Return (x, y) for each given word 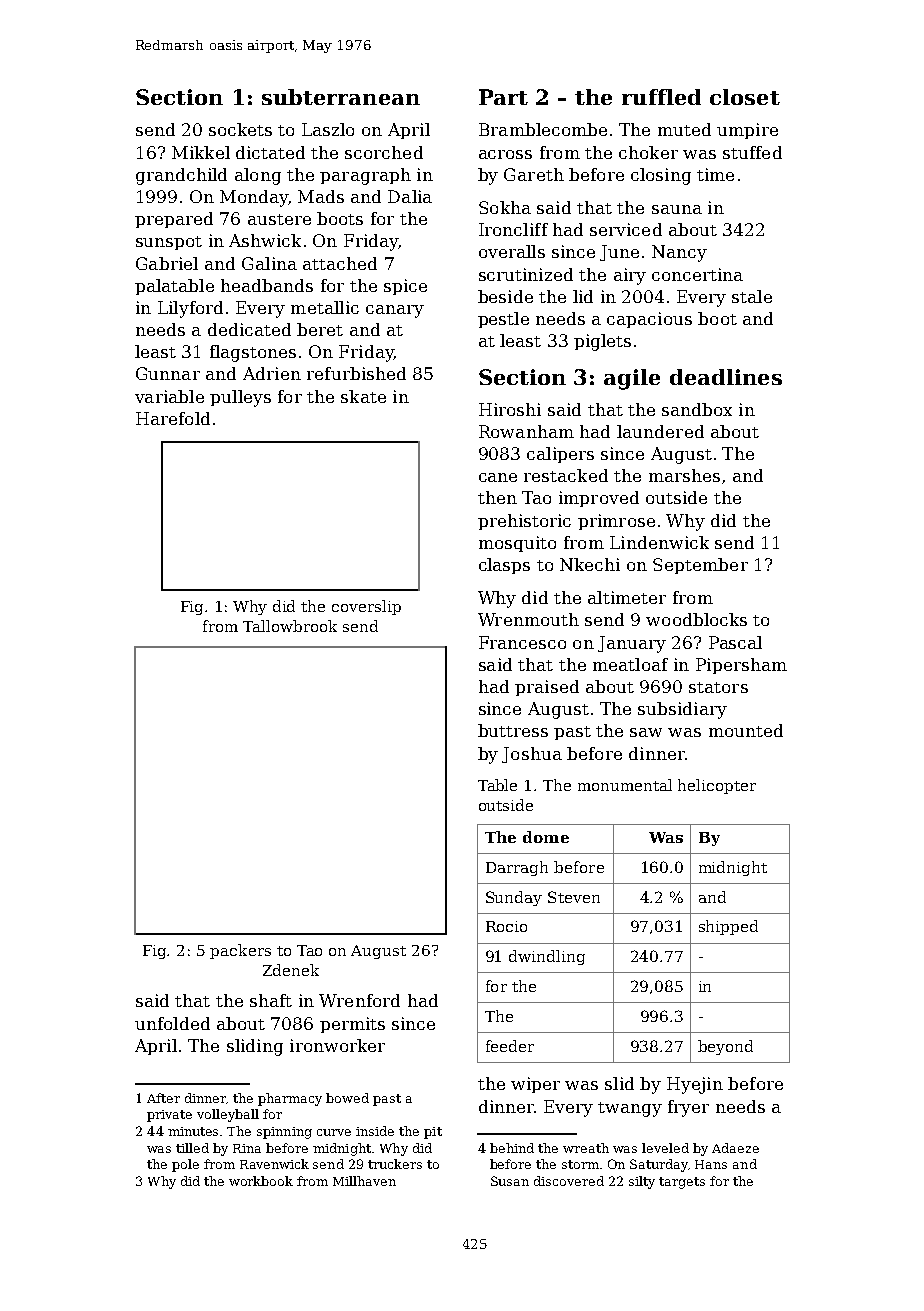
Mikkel (201, 152)
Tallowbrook (290, 626)
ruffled (661, 97)
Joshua (532, 755)
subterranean (341, 97)
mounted (746, 730)
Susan (510, 1181)
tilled (192, 1148)
